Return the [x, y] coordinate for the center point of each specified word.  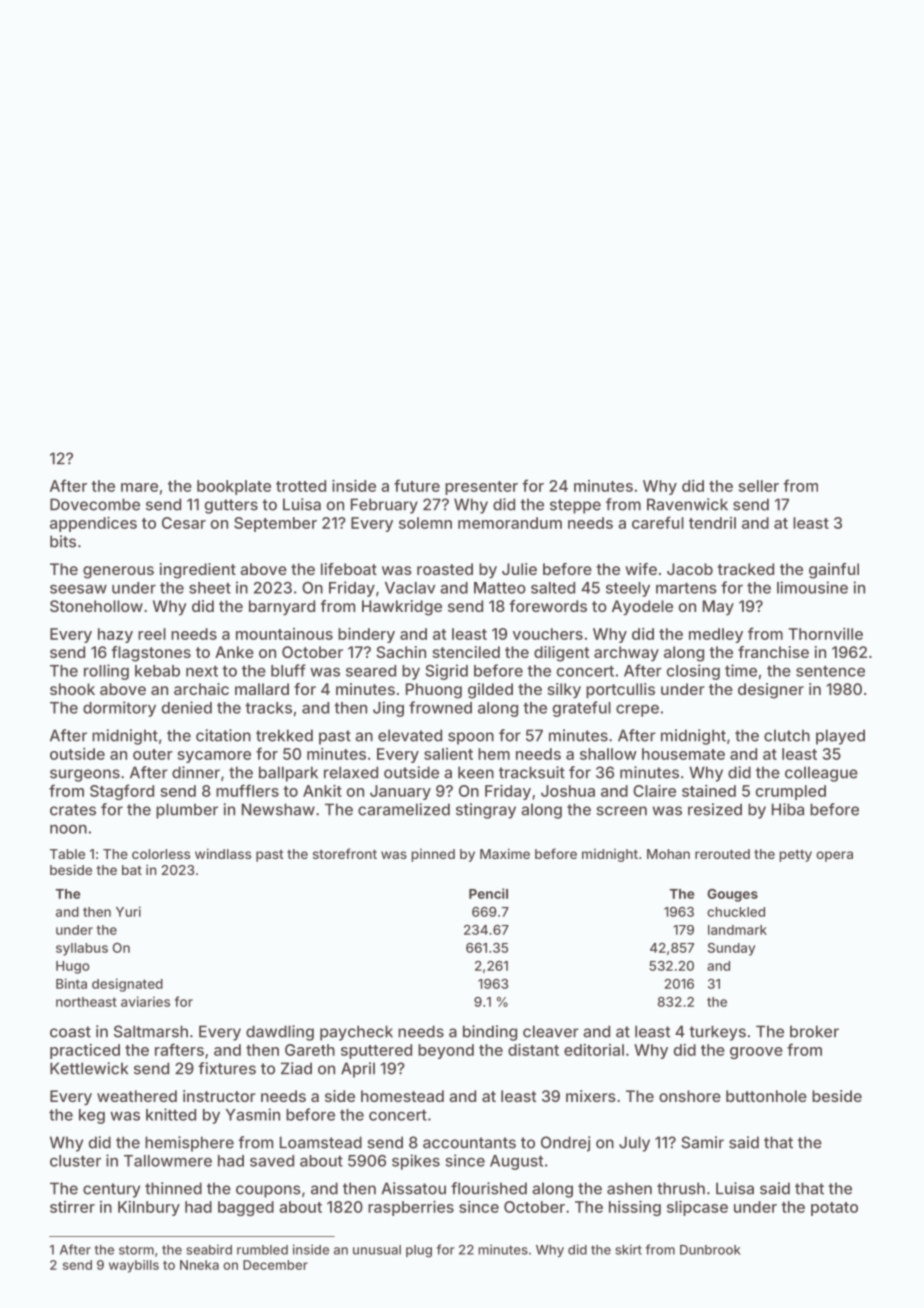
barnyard [282, 608]
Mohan [668, 854]
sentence [830, 671]
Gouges [732, 895]
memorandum [510, 523]
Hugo [73, 967]
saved [272, 1161]
